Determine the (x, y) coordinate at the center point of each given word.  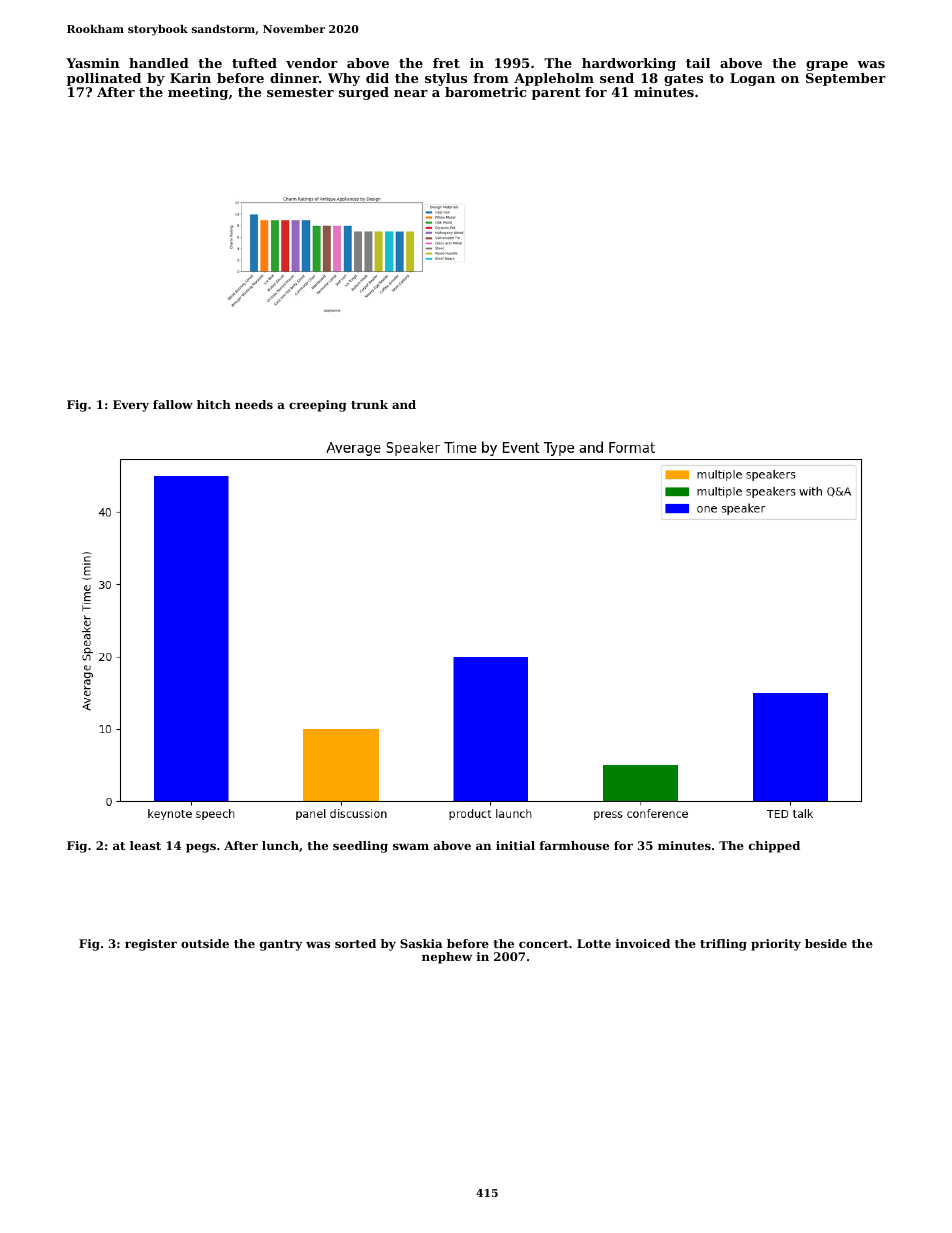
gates (683, 80)
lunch (280, 845)
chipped (774, 847)
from (491, 78)
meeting (198, 93)
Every (131, 406)
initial (515, 845)
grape (827, 66)
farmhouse (574, 845)
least (145, 845)
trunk (369, 404)
